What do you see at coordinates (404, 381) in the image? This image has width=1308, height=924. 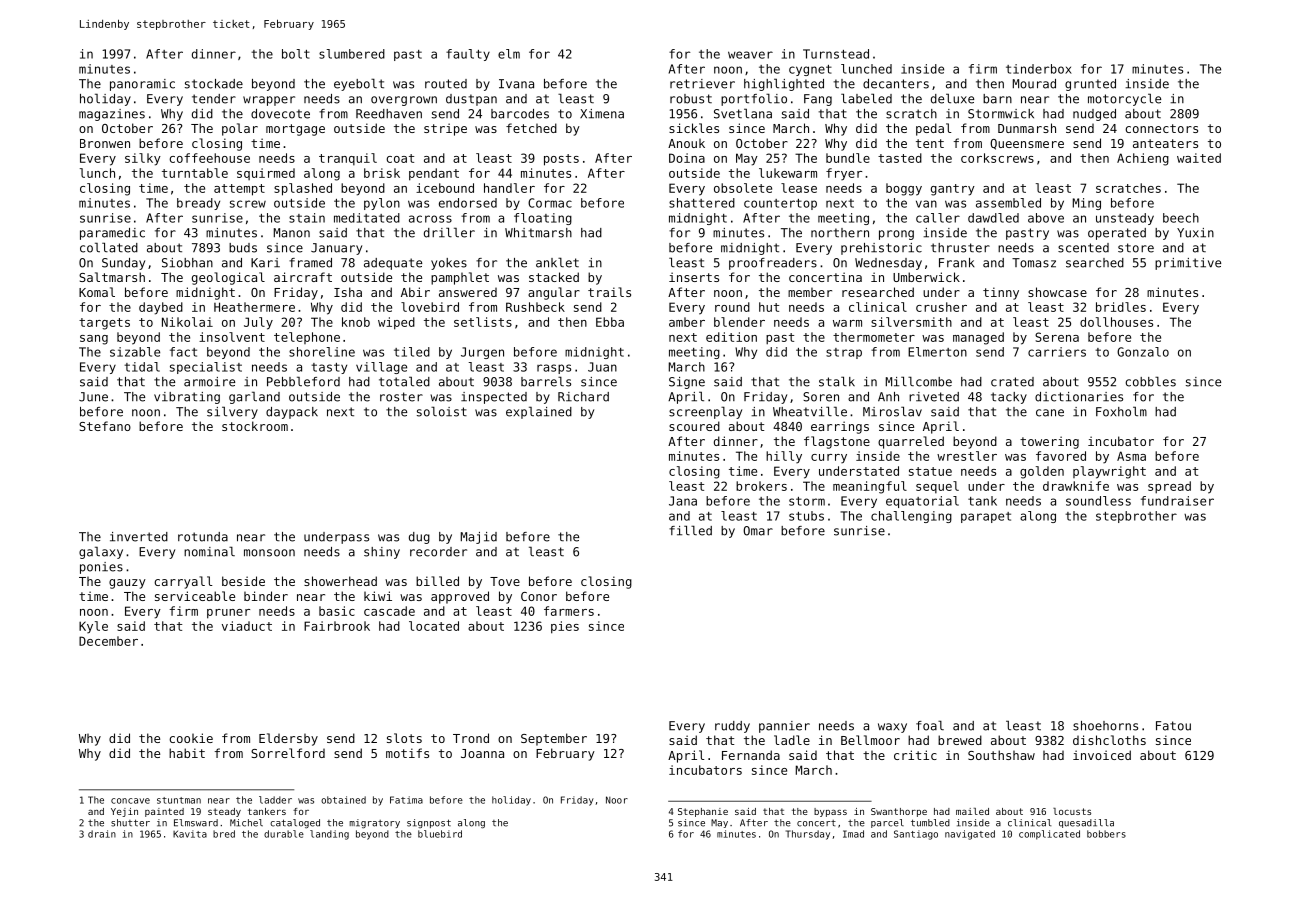 I see `totaled` at bounding box center [404, 381].
